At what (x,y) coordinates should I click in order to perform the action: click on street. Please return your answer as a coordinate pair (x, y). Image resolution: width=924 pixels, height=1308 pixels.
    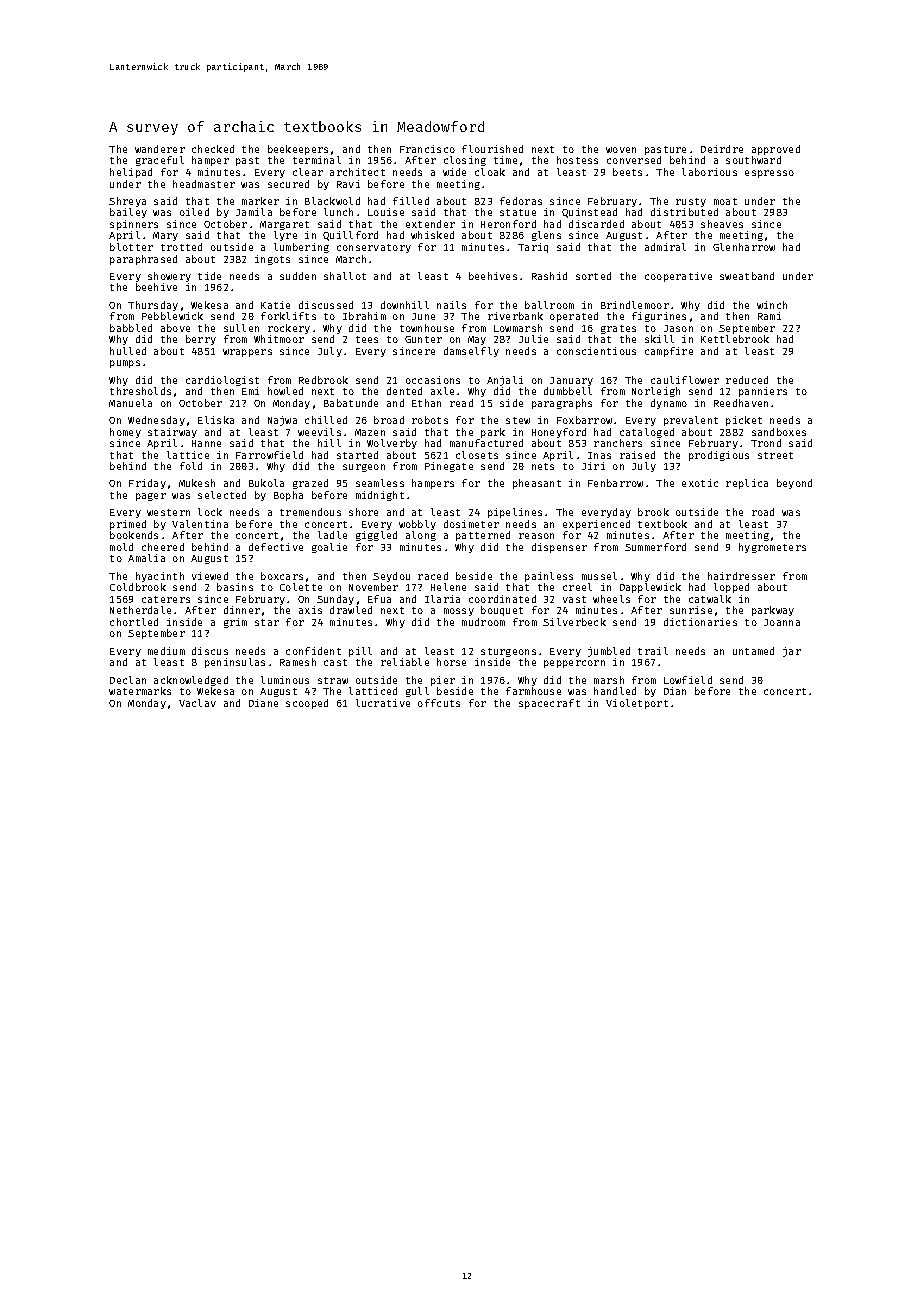
    Looking at the image, I should click on (775, 455).
